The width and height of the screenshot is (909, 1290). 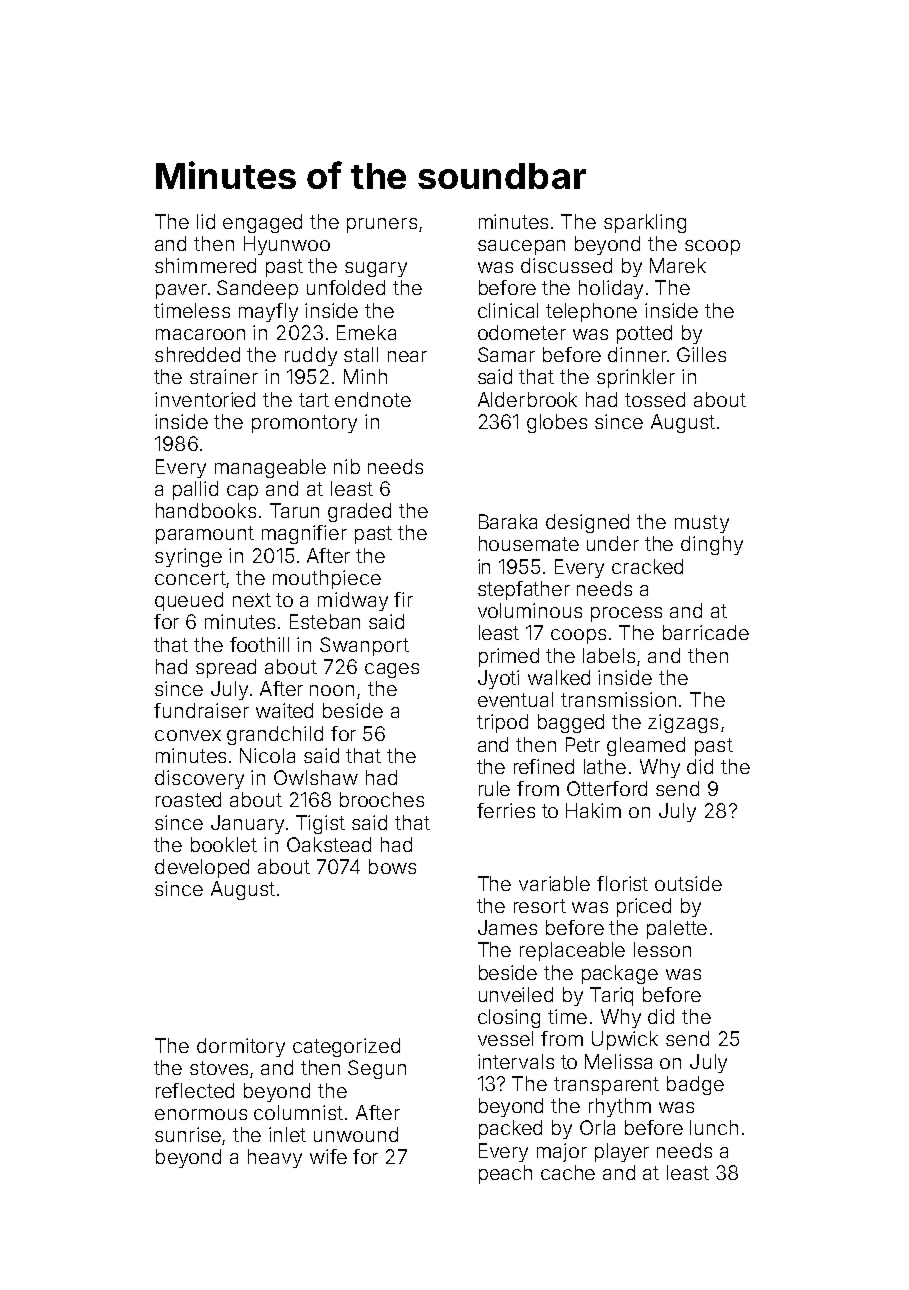 I want to click on peach, so click(x=505, y=1174).
